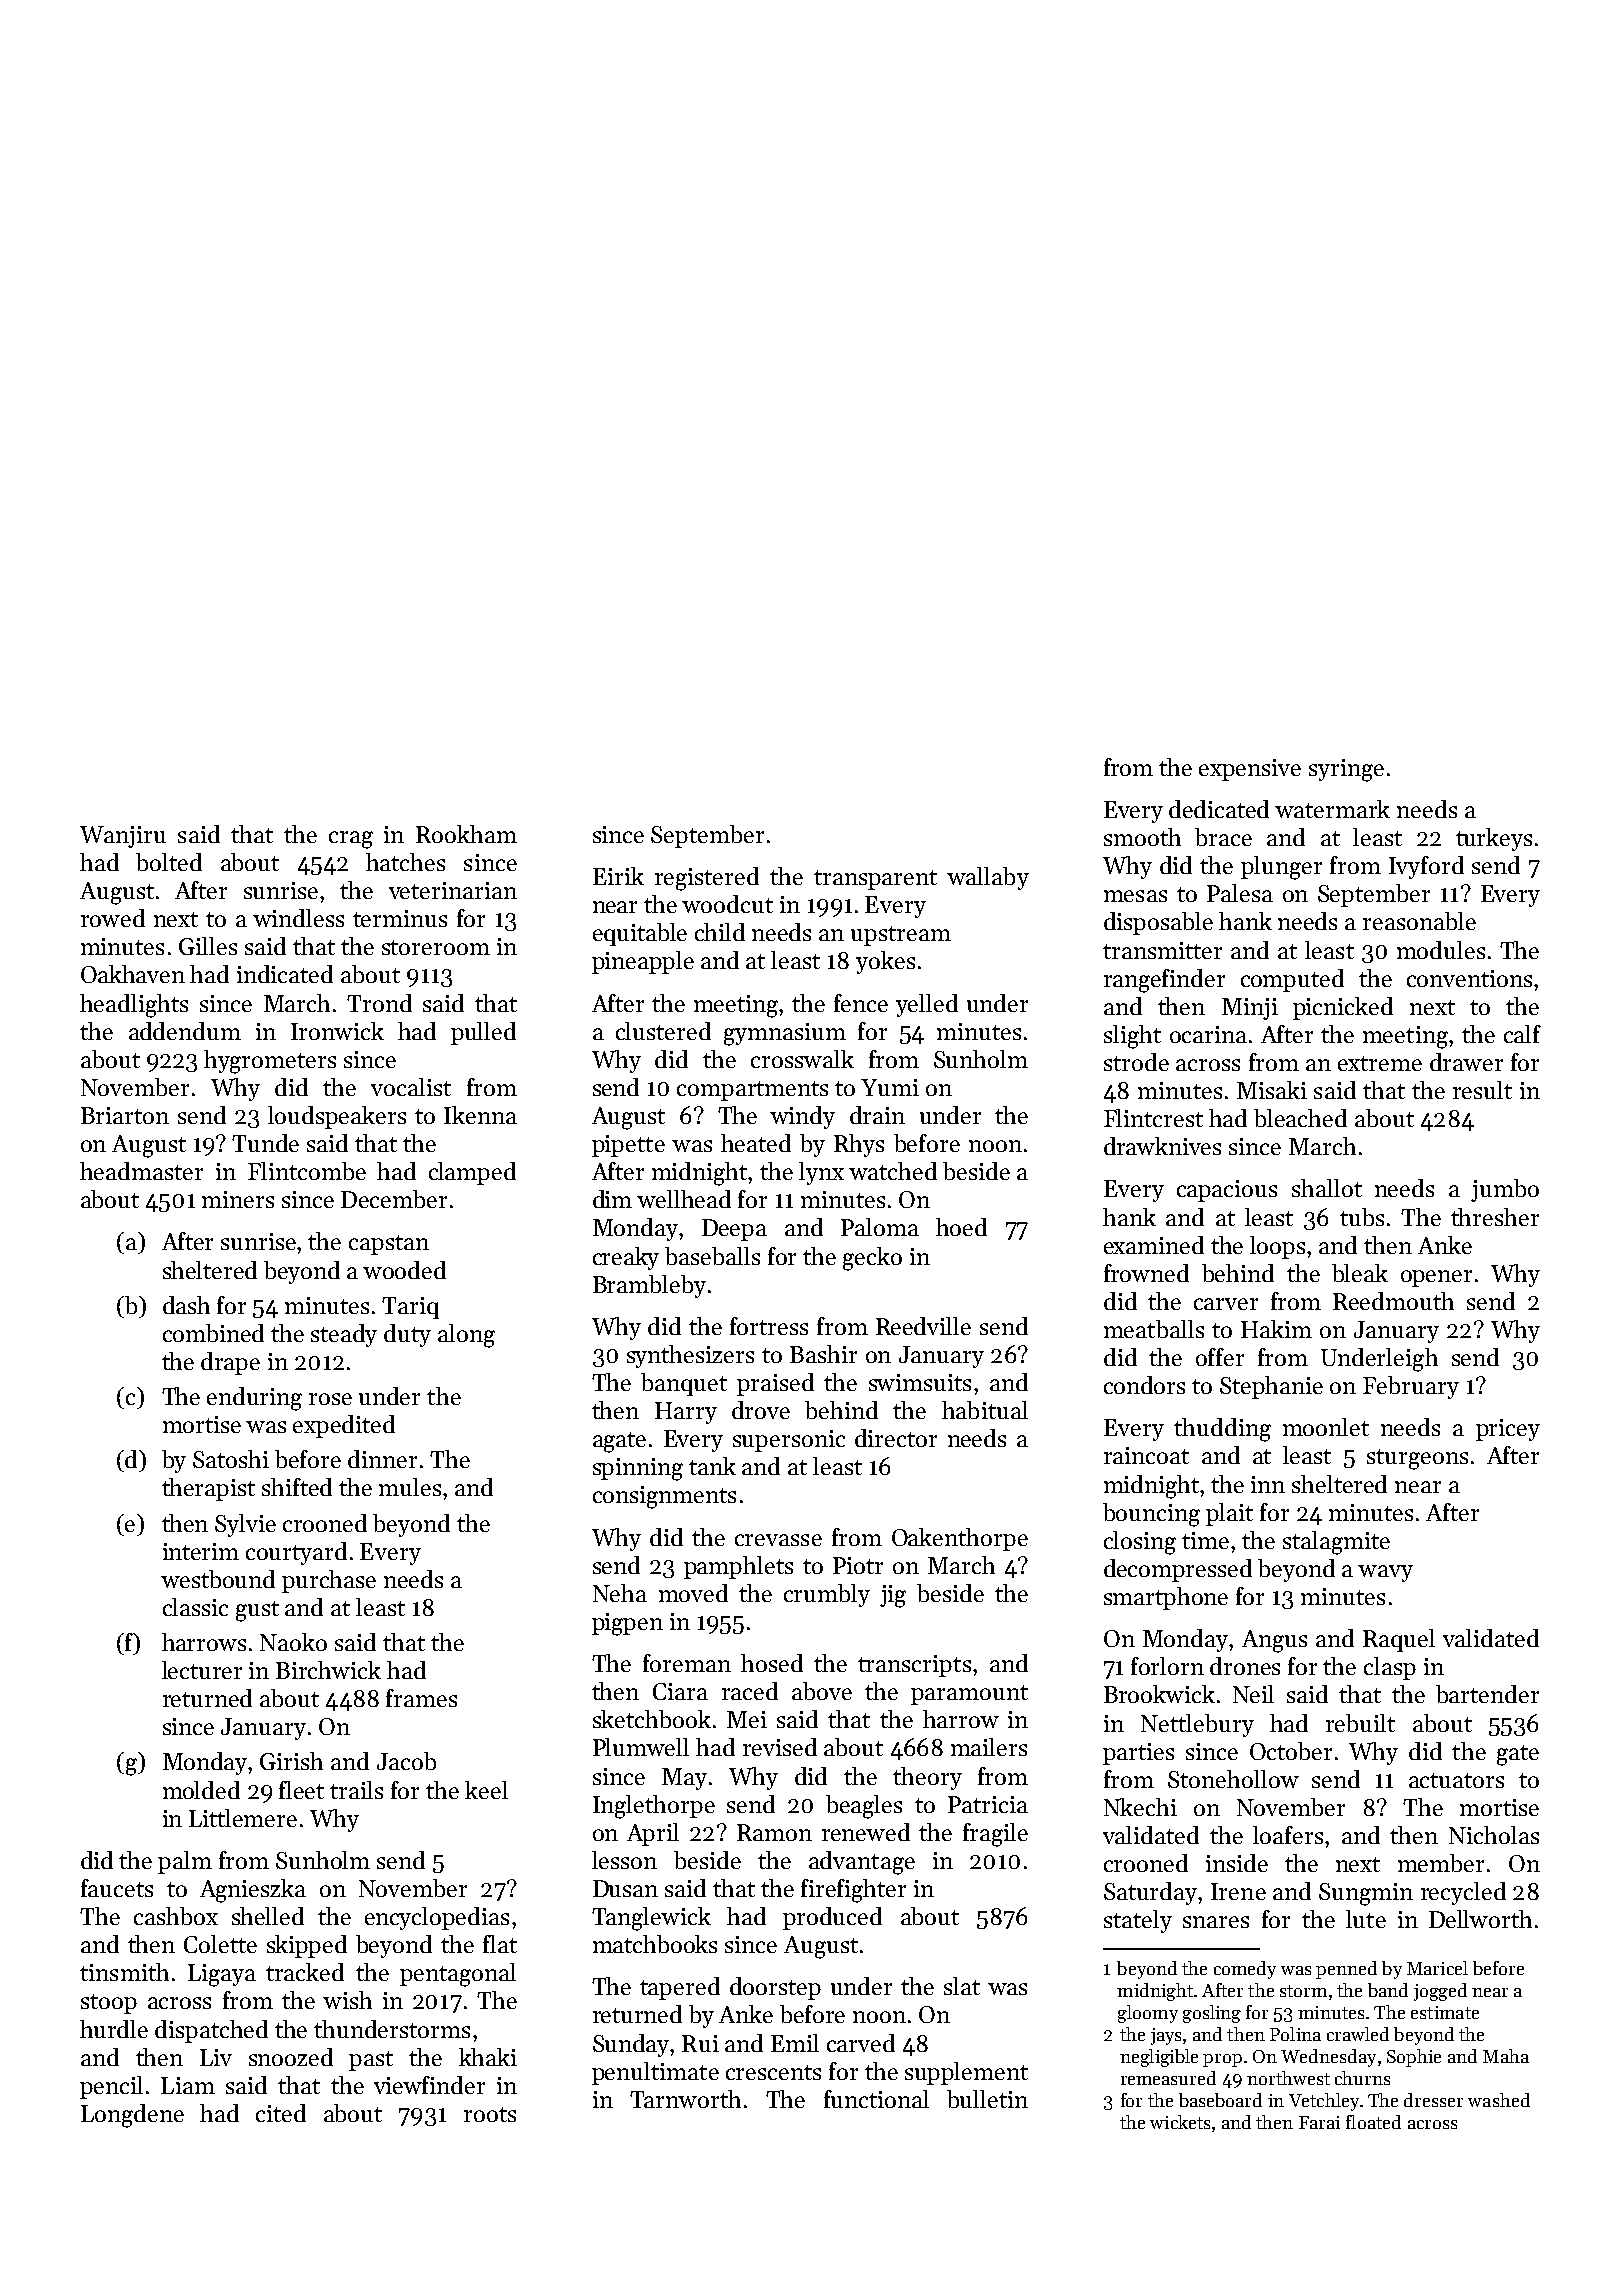  Describe the element at coordinates (337, 1031) in the document. I see `Ironwick` at that location.
